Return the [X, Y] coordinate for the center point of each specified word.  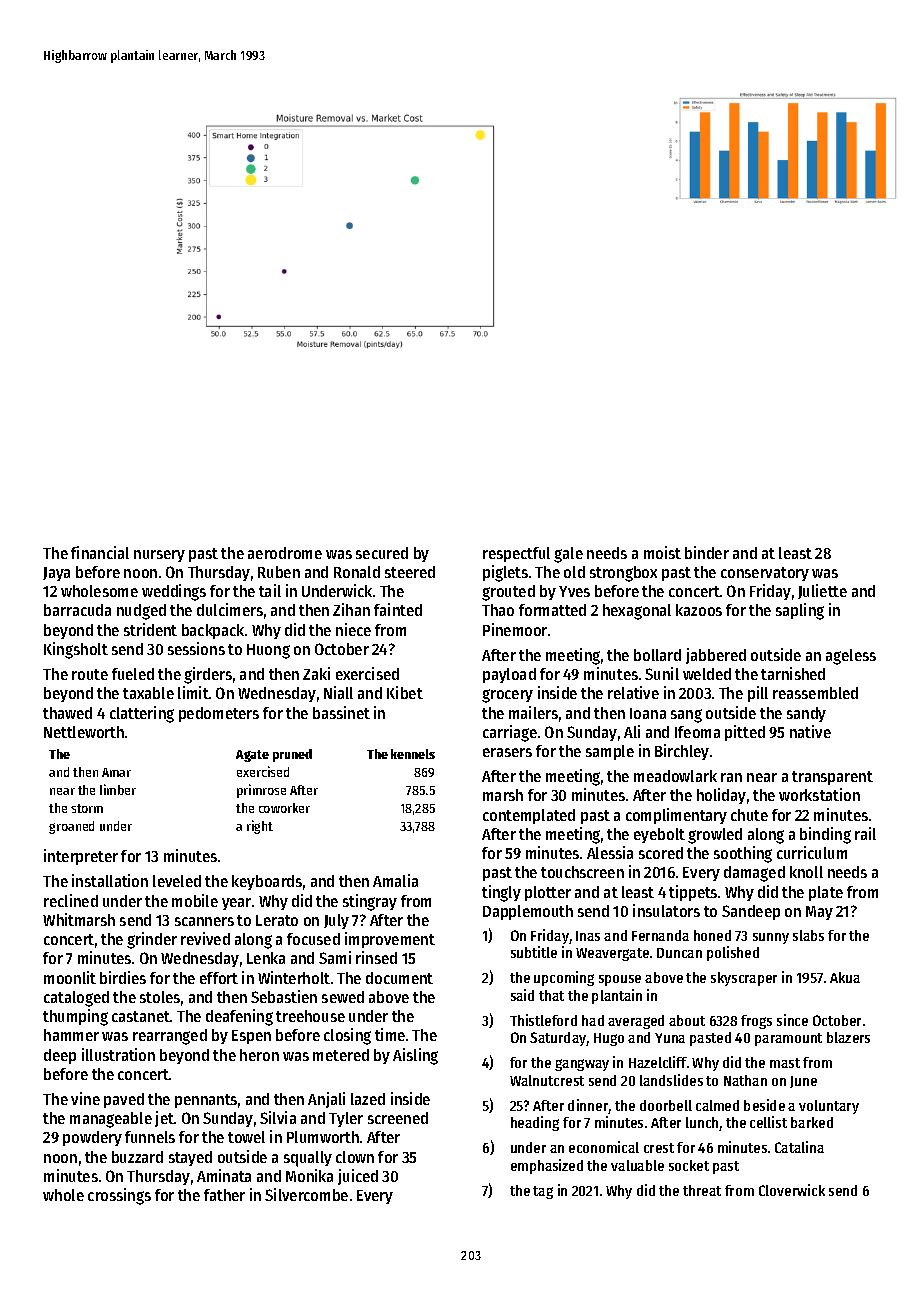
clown [355, 1157]
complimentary [676, 816]
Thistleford [543, 1020]
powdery [92, 1138]
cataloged [76, 999]
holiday [721, 796]
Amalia [395, 880]
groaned [71, 827]
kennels [413, 754]
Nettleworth [84, 732]
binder [707, 552]
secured [382, 553]
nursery [159, 556]
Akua [845, 977]
